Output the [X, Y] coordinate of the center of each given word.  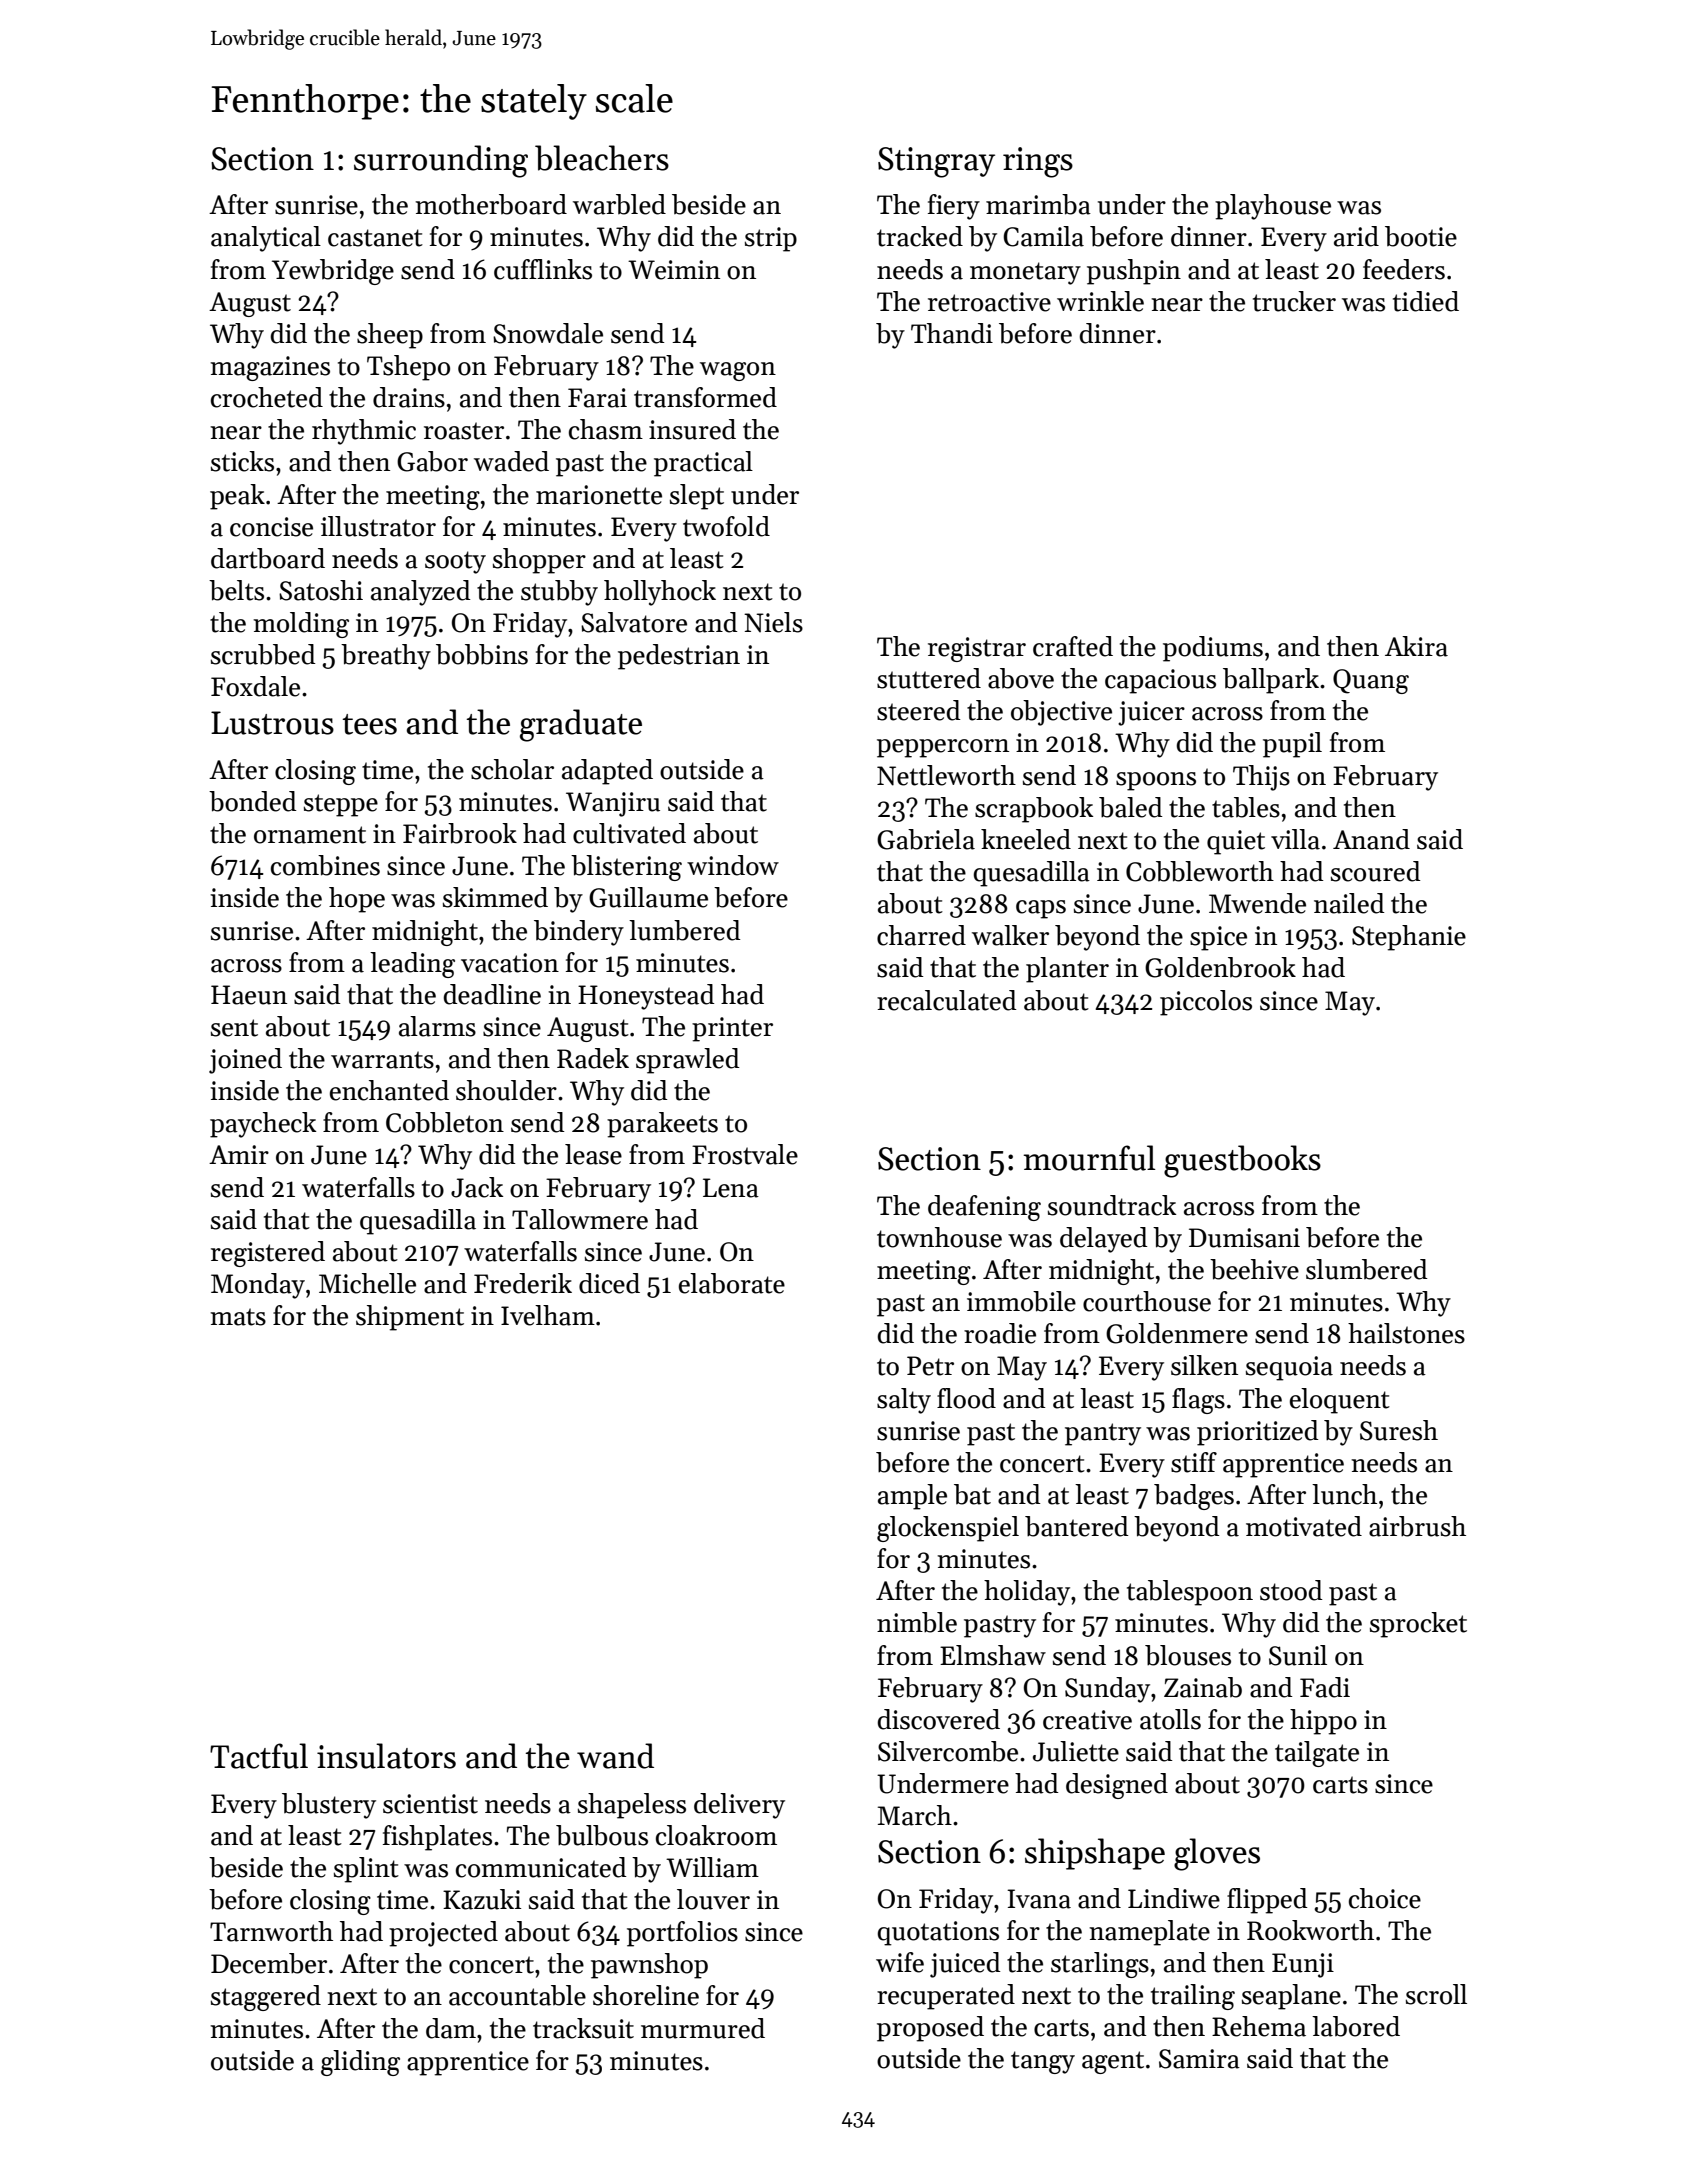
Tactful [259, 1756]
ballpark [1271, 681]
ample [912, 1497]
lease [593, 1154]
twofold [726, 526]
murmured [703, 2028]
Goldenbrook [1220, 967]
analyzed [420, 593]
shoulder [506, 1090]
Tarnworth [271, 1931]
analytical [266, 239]
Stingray [936, 162]
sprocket [1418, 1625]
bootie [1421, 236]
